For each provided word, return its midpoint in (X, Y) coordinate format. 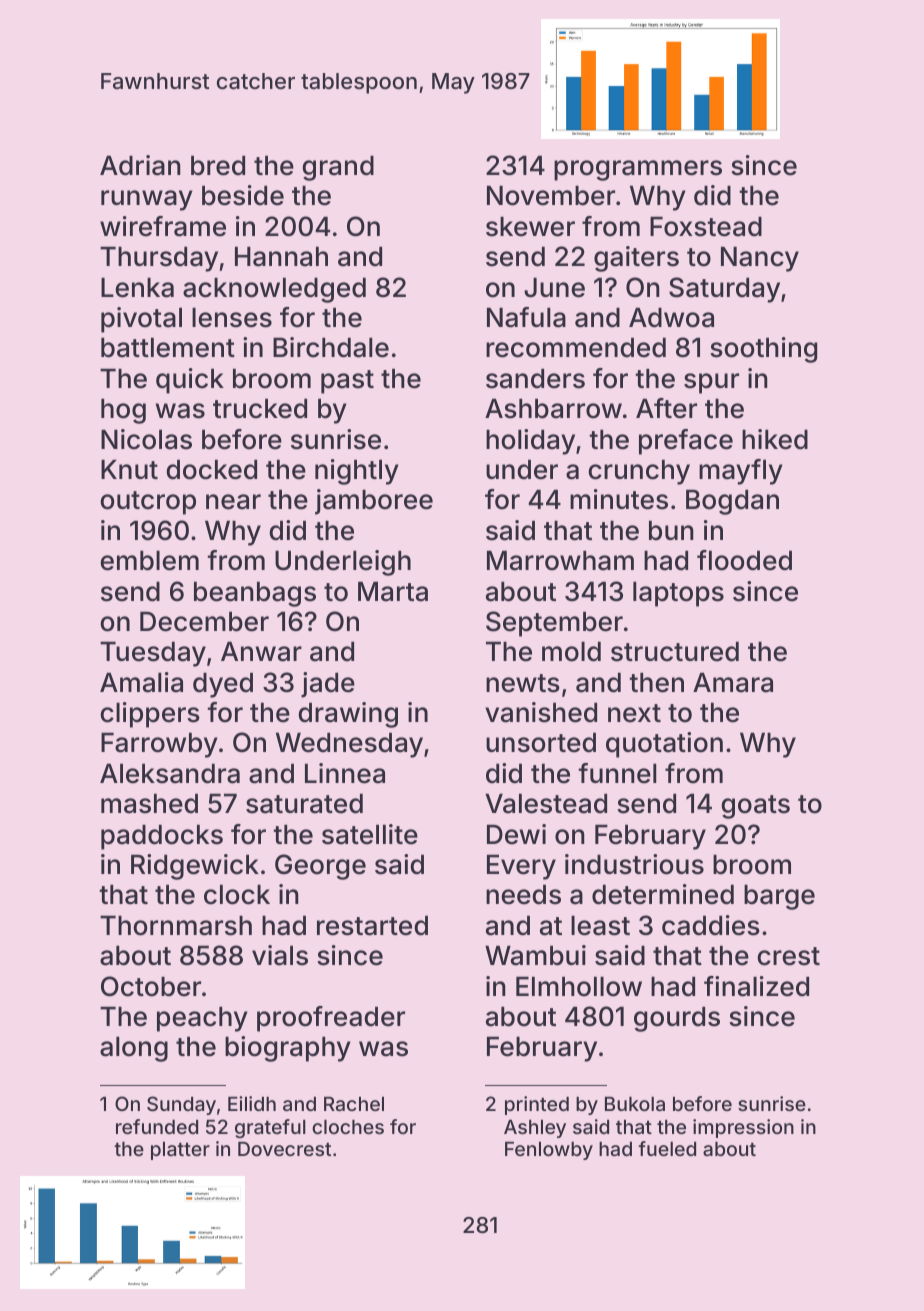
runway (147, 200)
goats (755, 807)
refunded (157, 1126)
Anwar (261, 652)
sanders (535, 379)
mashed (149, 804)
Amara (733, 683)
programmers (638, 170)
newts (523, 683)
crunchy (639, 472)
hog (123, 411)
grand (338, 168)
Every (521, 867)
